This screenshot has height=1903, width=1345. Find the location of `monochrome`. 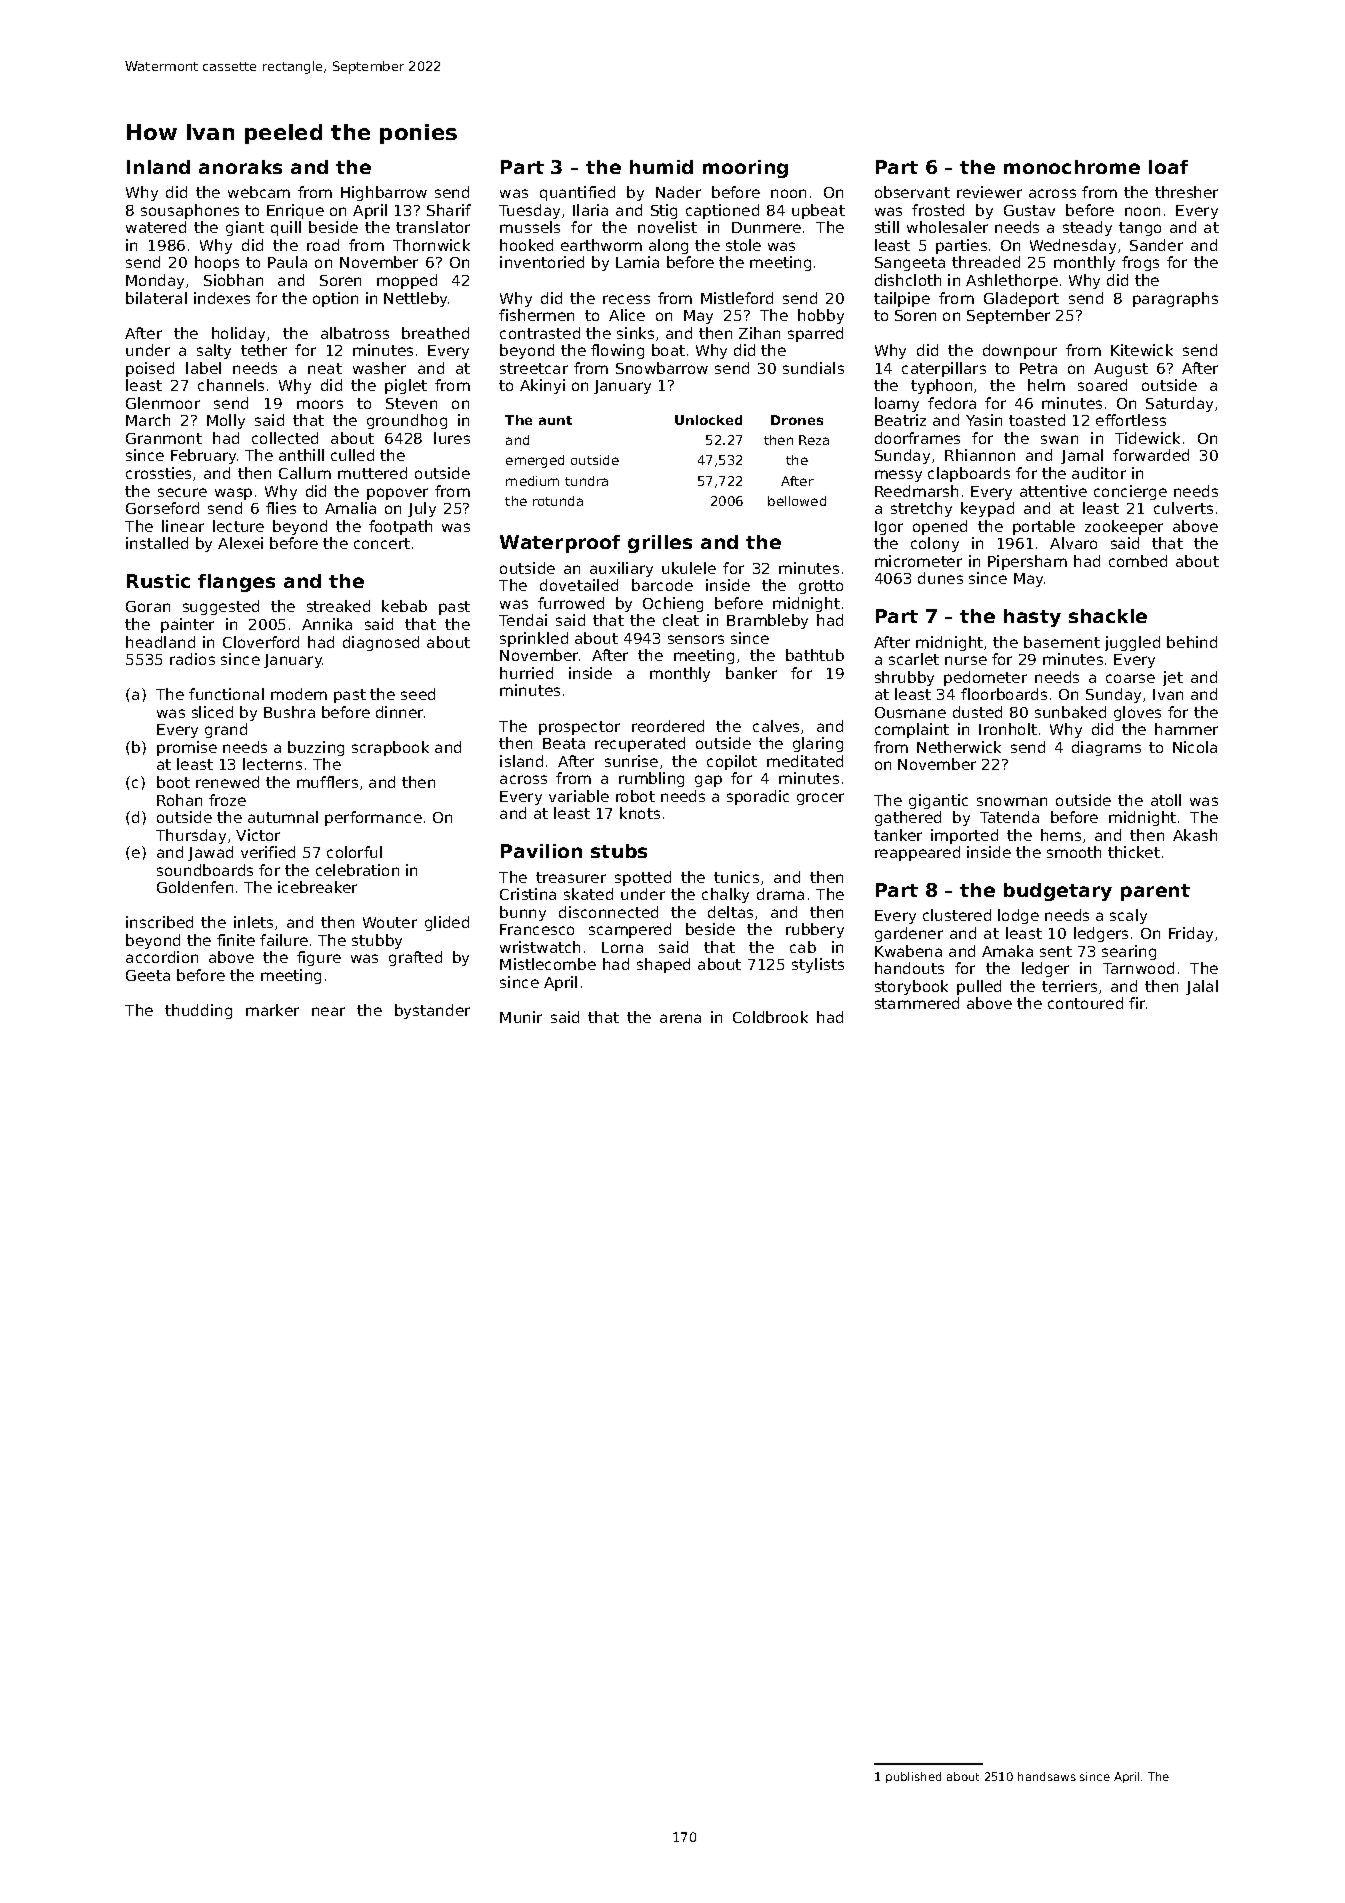

monochrome is located at coordinates (1072, 167).
